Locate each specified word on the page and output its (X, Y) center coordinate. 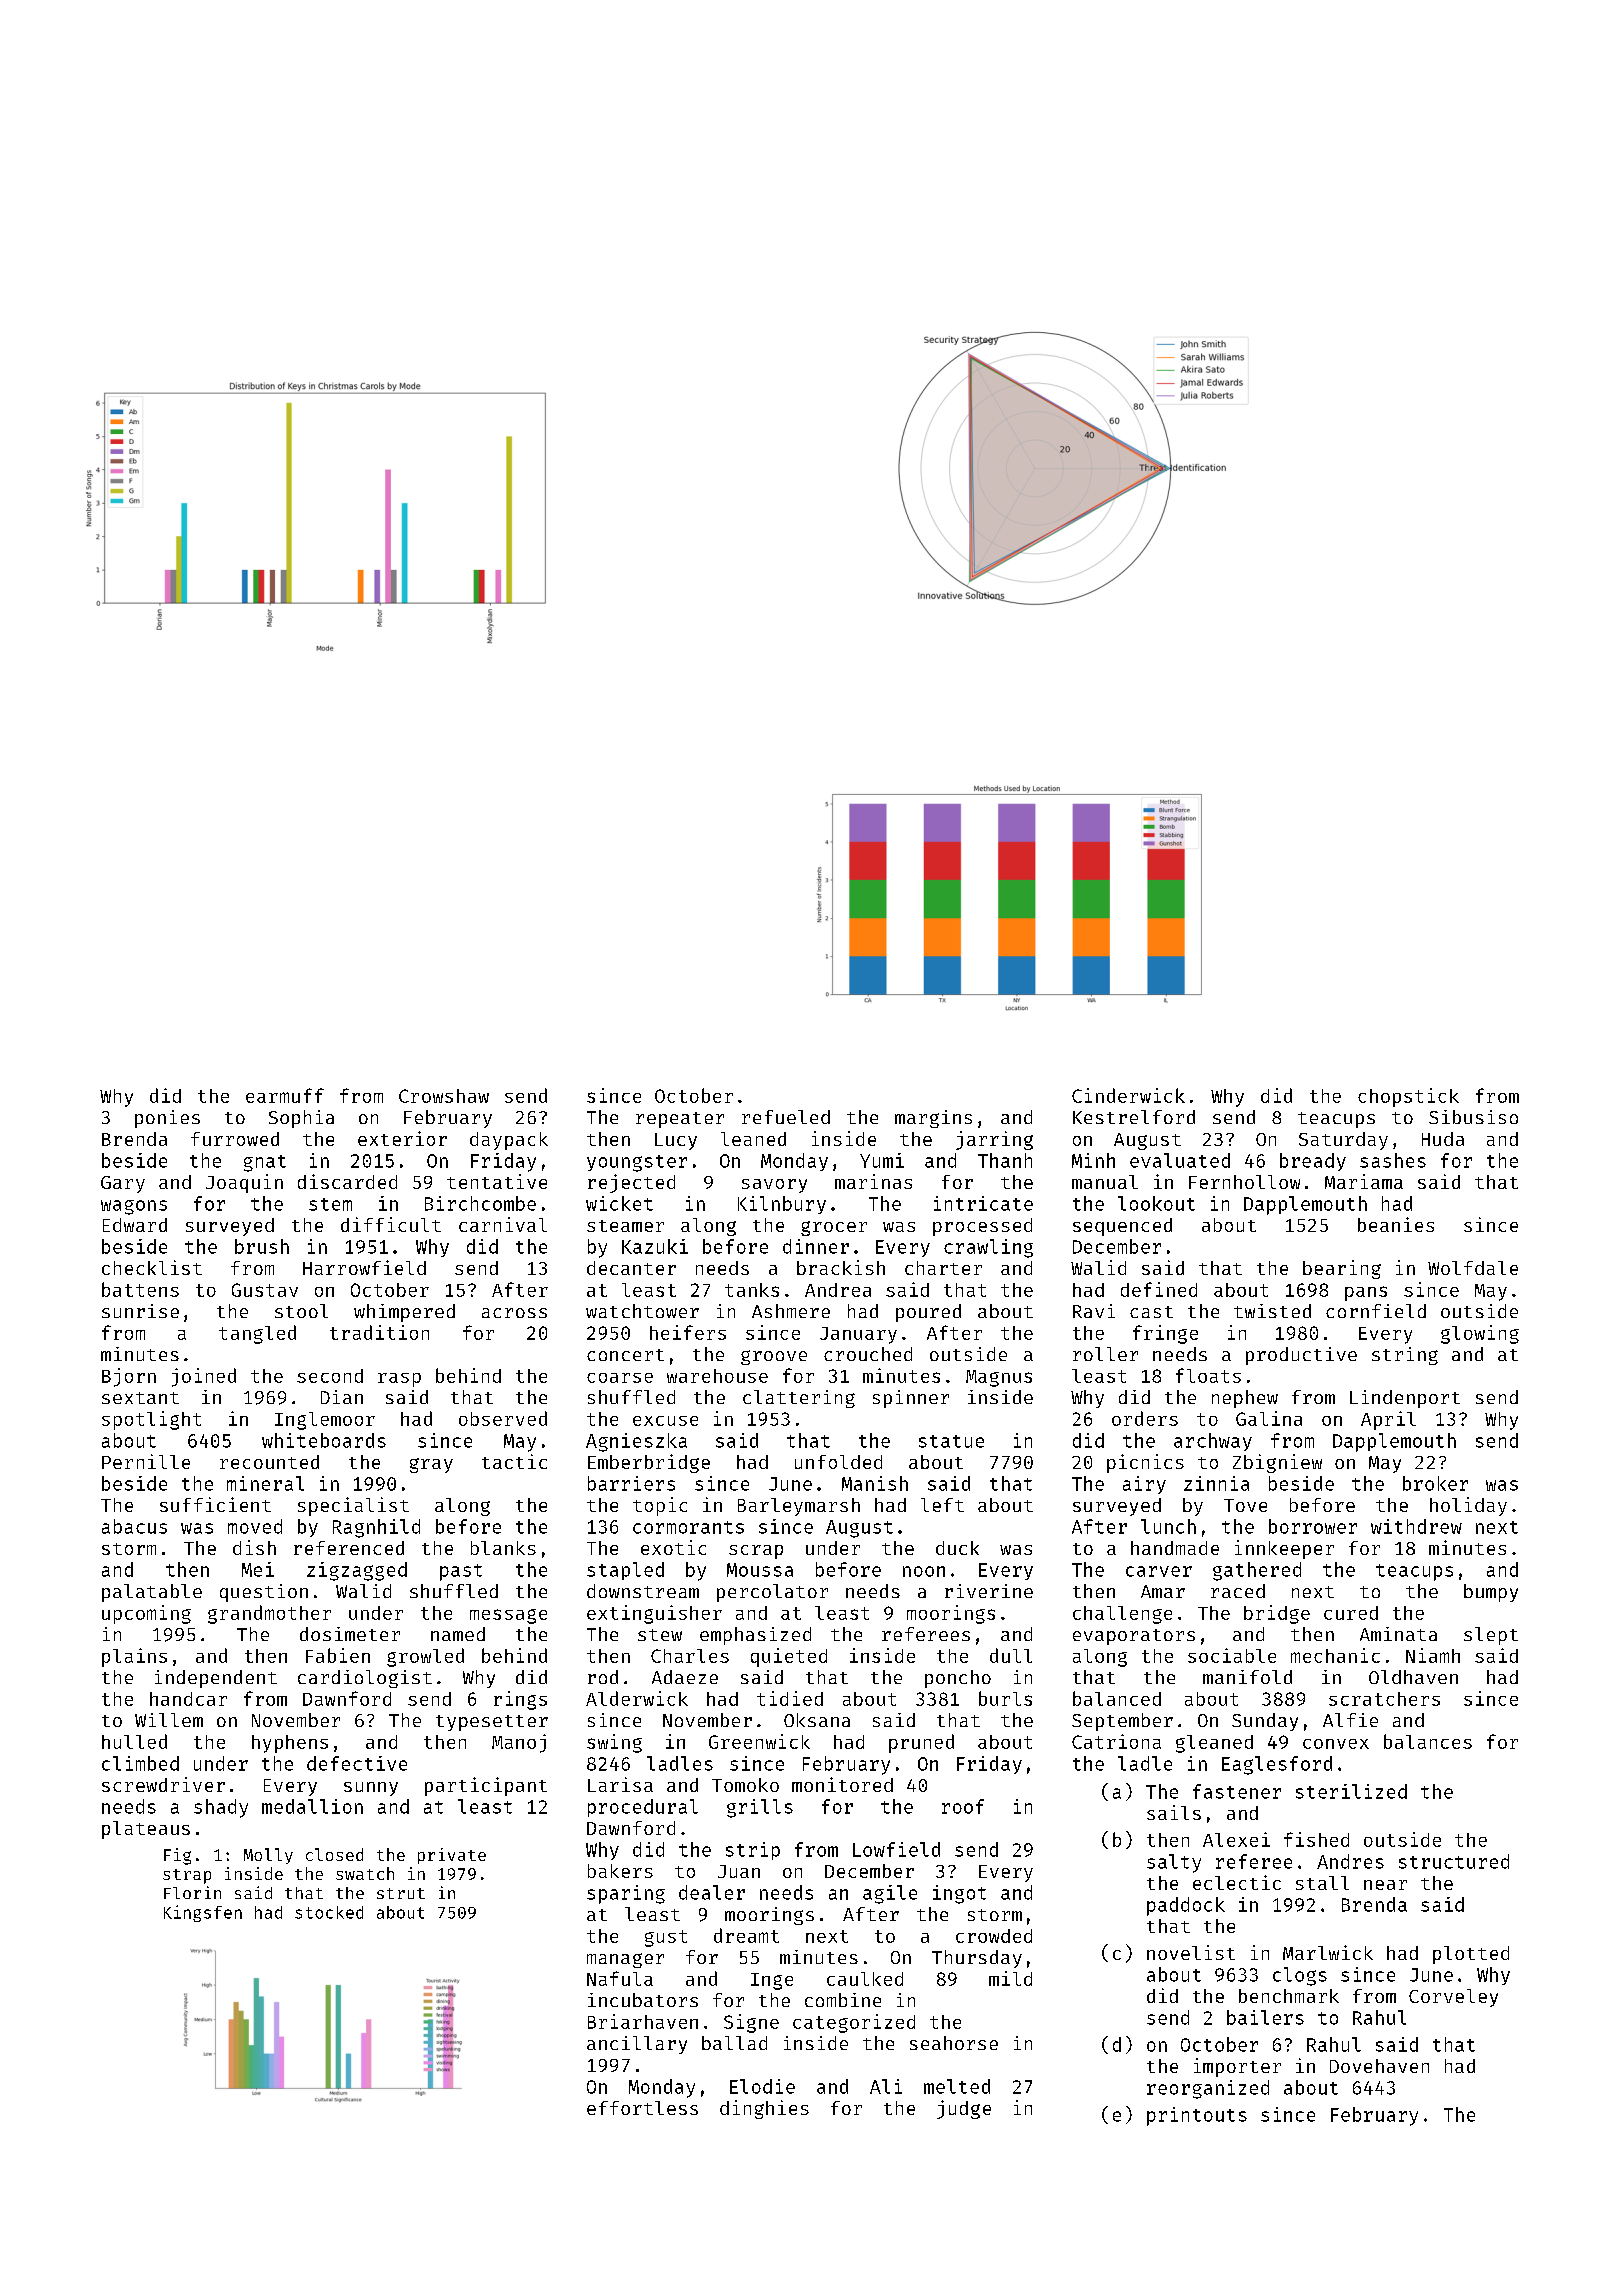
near (1385, 1885)
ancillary (637, 2045)
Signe (751, 2023)
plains (134, 1657)
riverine (989, 1591)
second (330, 1376)
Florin (192, 1892)
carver (1159, 1571)
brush (262, 1246)
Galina (1269, 1418)
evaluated (1180, 1160)
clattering (799, 1399)
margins (933, 1119)
